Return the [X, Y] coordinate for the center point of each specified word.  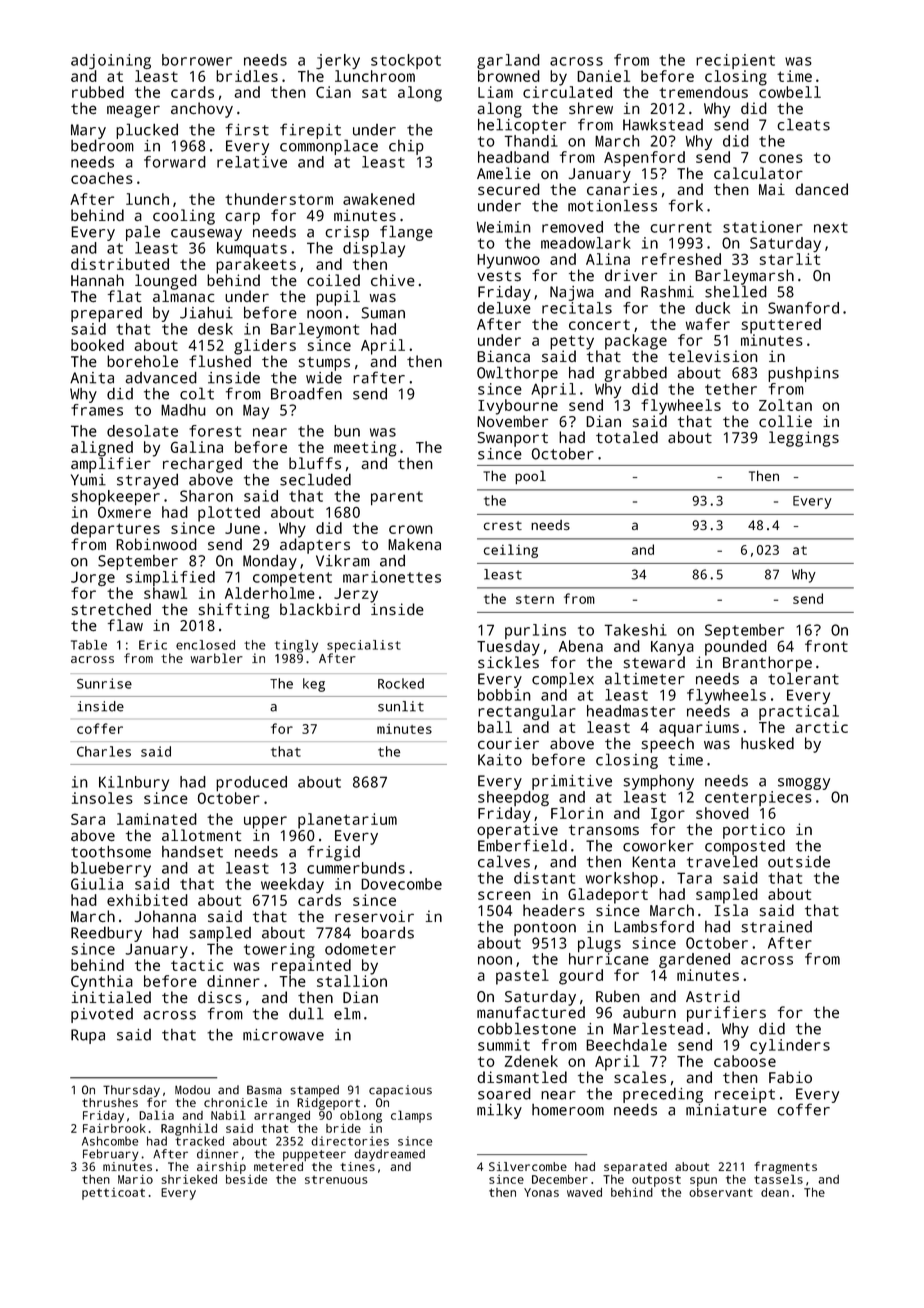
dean [775, 1192]
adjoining [111, 62]
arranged [282, 1117]
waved [584, 1192]
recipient [735, 61]
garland [508, 61]
